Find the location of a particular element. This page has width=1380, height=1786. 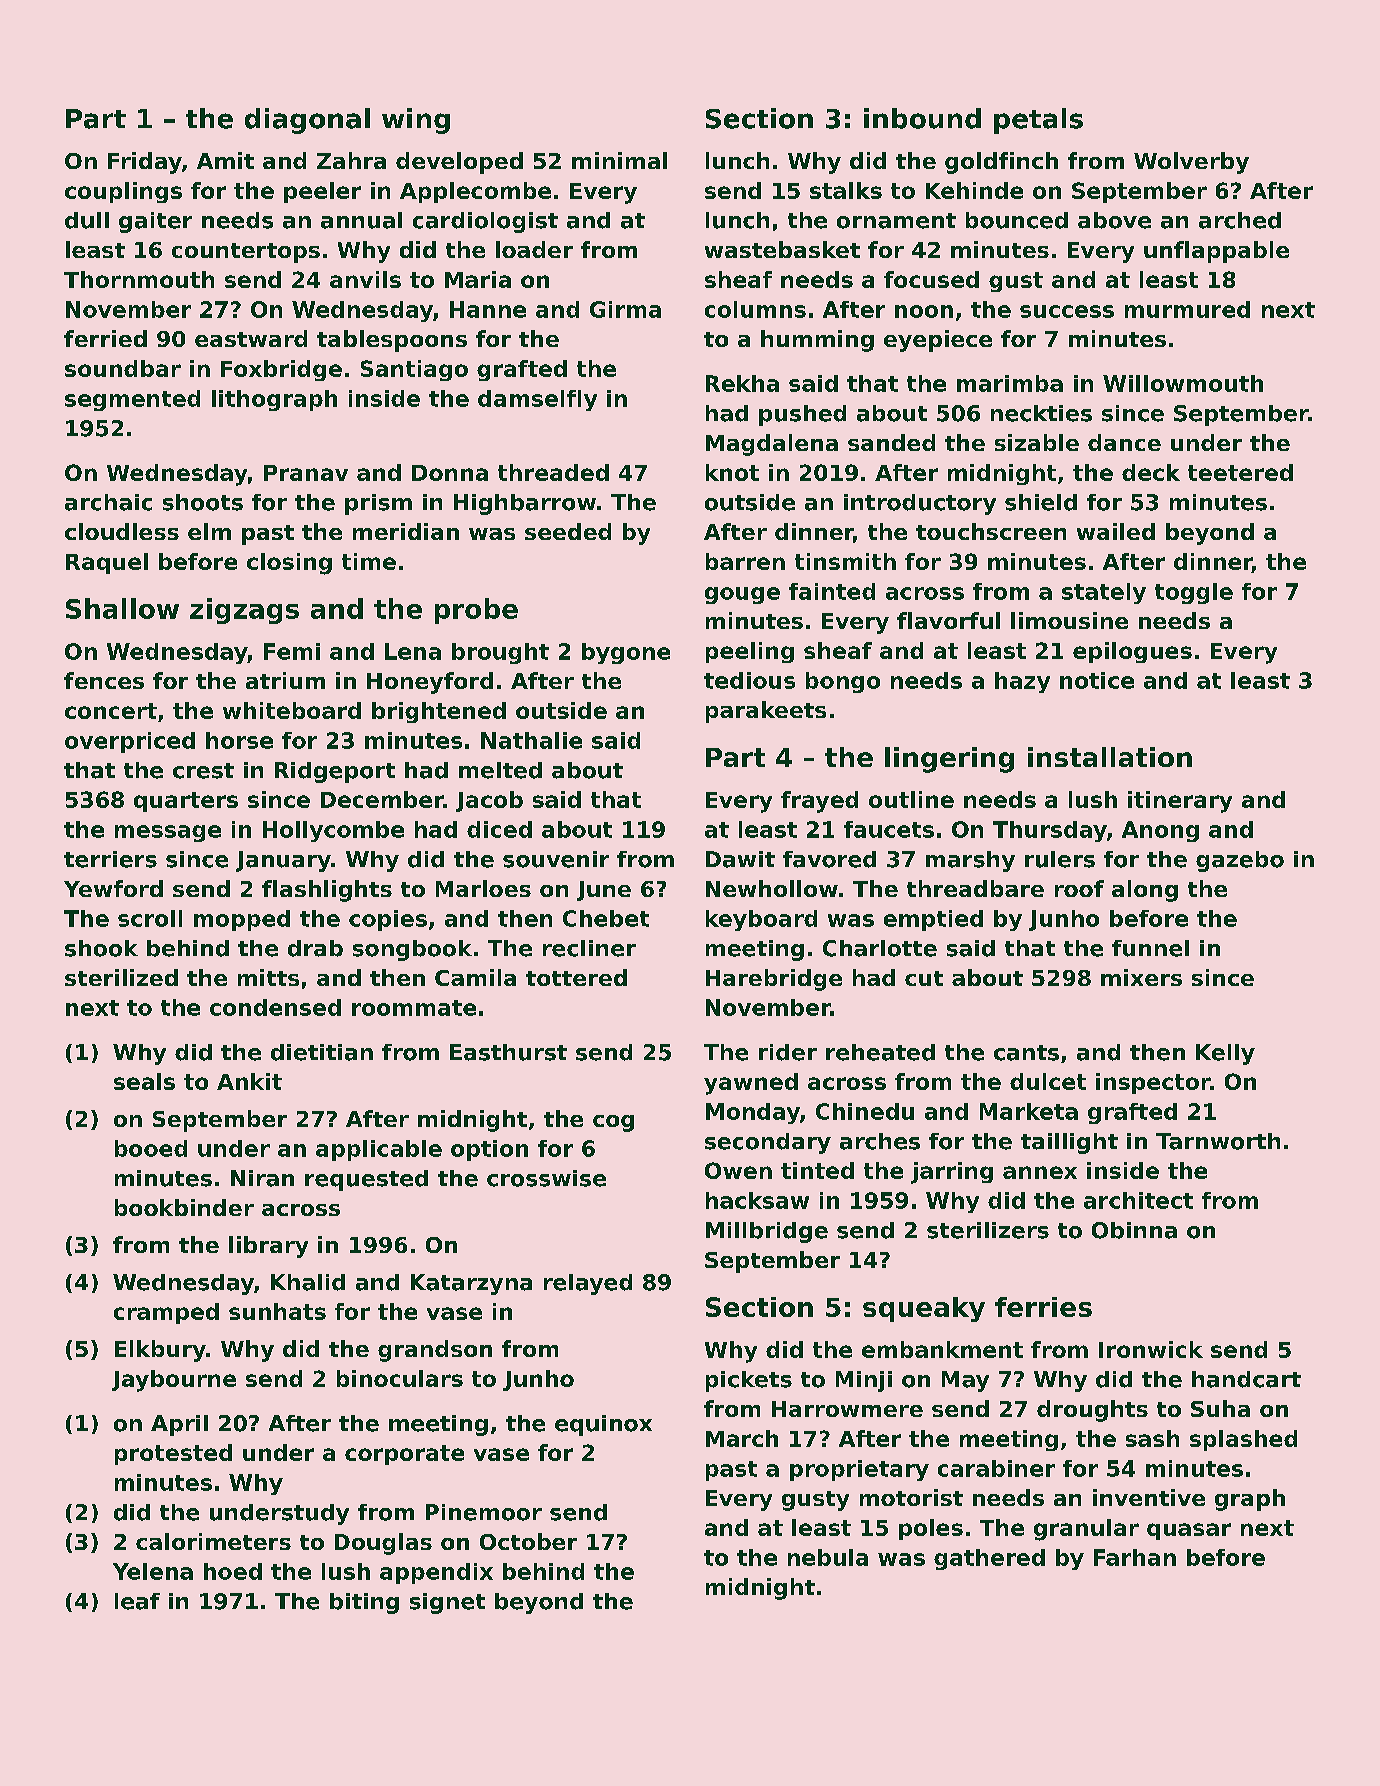

Harebridge is located at coordinates (774, 980).
